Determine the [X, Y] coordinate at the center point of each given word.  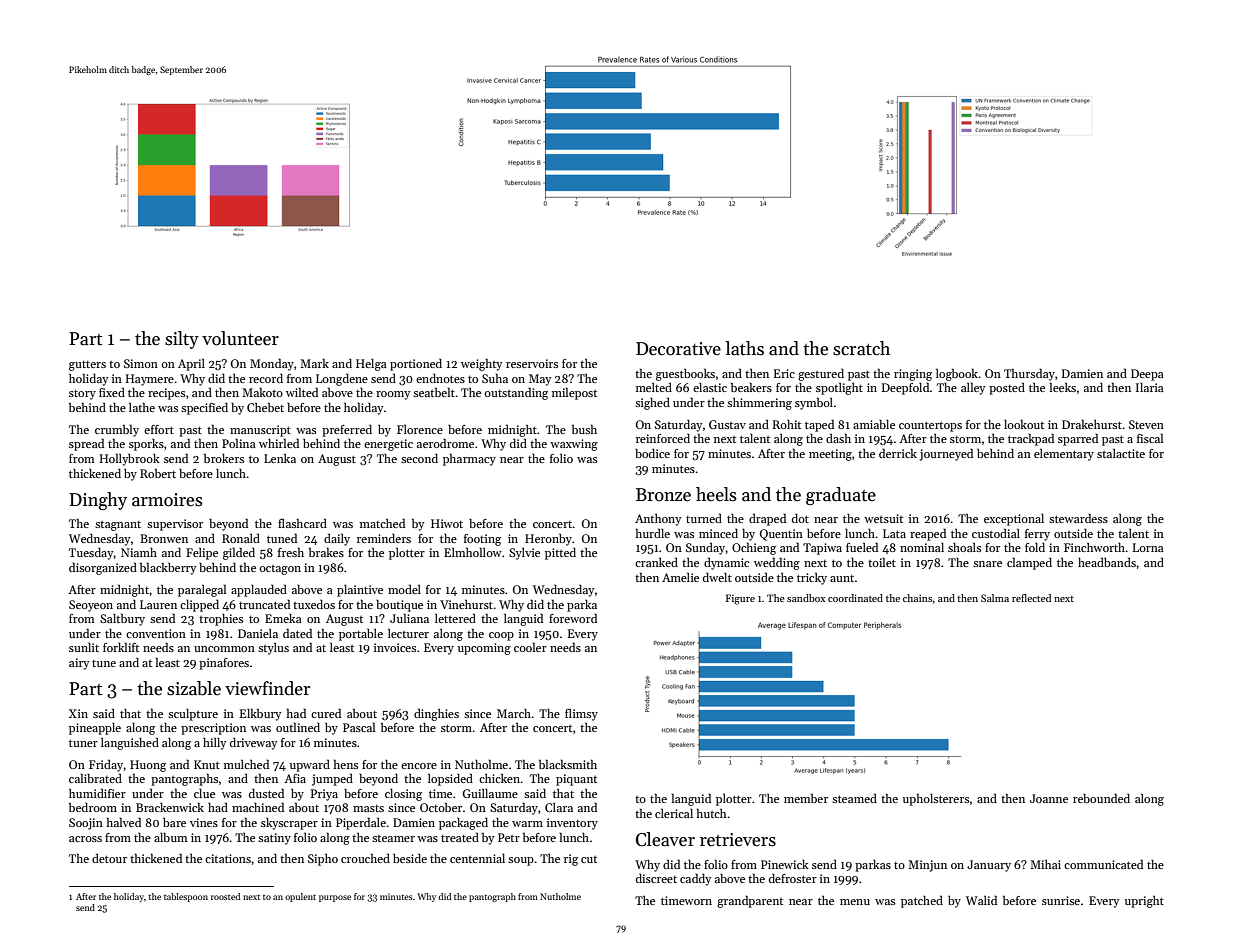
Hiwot [447, 523]
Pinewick [785, 864]
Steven [1146, 424]
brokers [224, 458]
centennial [477, 858]
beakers [751, 387]
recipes [166, 394]
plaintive [360, 591]
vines [204, 822]
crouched [365, 858]
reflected [1031, 598]
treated [460, 837]
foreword [573, 618]
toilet [882, 562]
